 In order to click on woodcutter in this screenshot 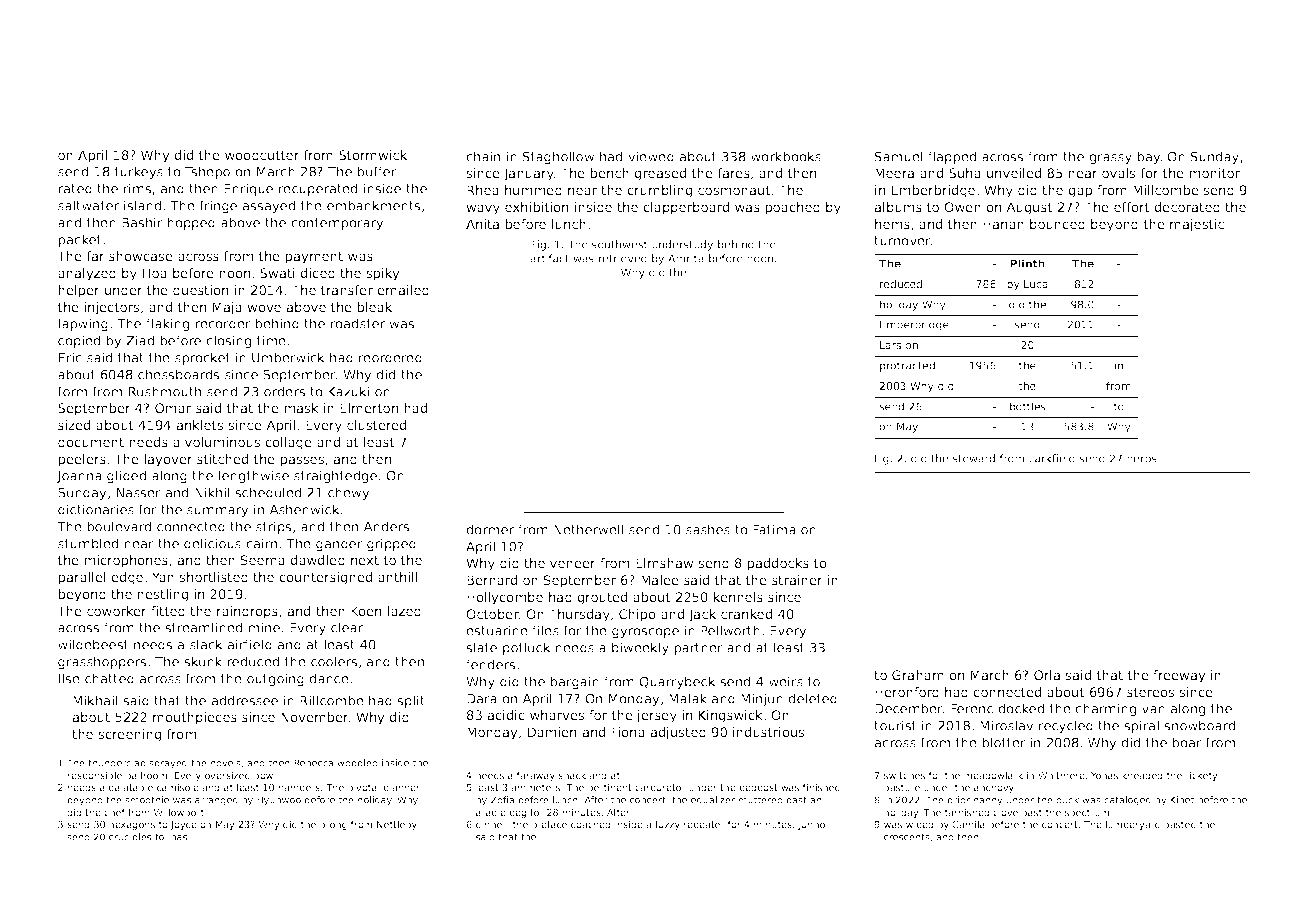, I will do `click(262, 155)`.
